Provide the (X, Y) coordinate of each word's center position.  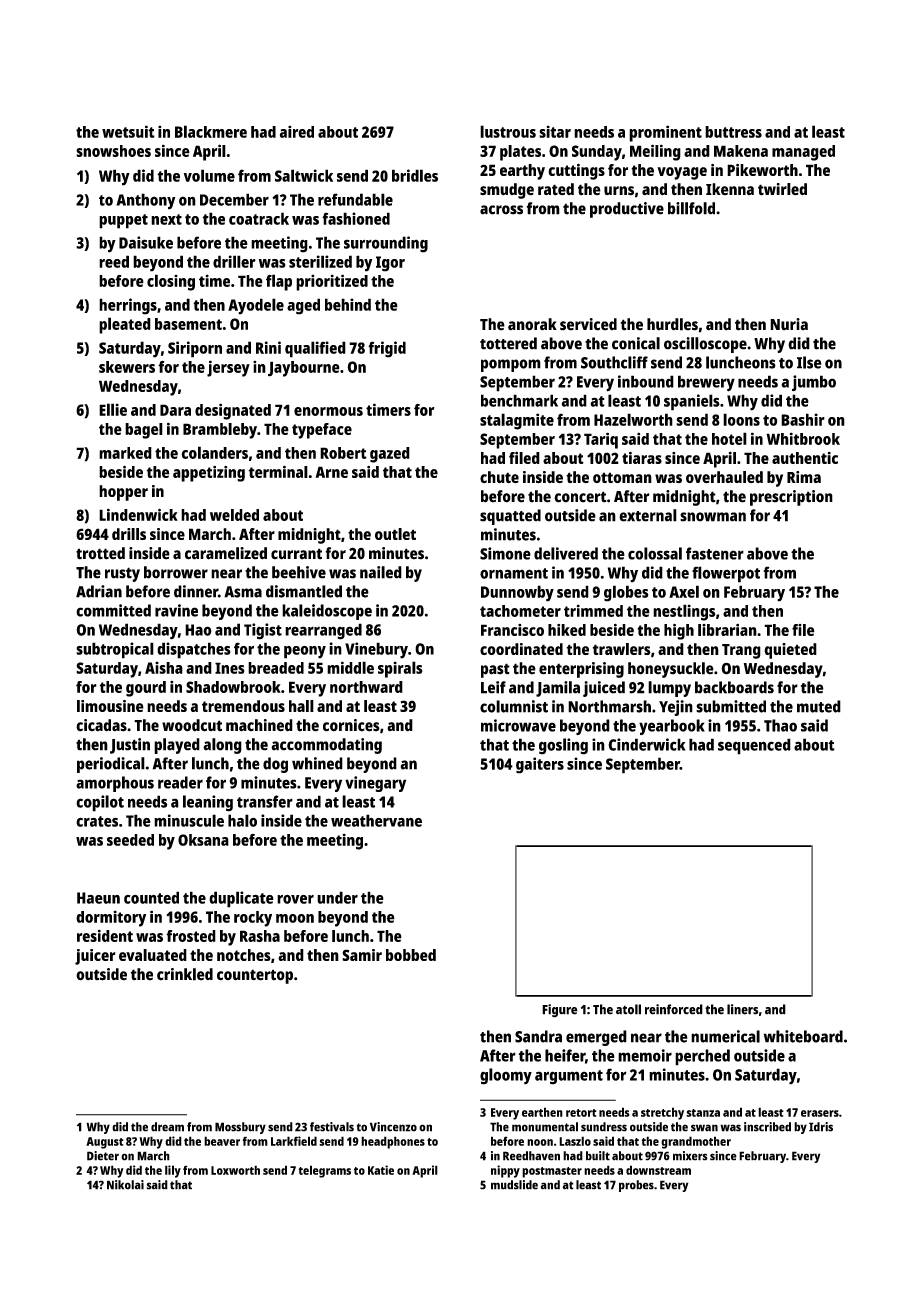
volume (209, 175)
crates (97, 821)
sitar (555, 131)
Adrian (99, 591)
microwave (518, 725)
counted (151, 897)
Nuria (789, 324)
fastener (715, 553)
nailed (381, 572)
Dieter (103, 1156)
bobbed (411, 955)
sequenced (754, 746)
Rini (268, 347)
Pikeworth (762, 170)
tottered (508, 343)
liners (742, 1009)
